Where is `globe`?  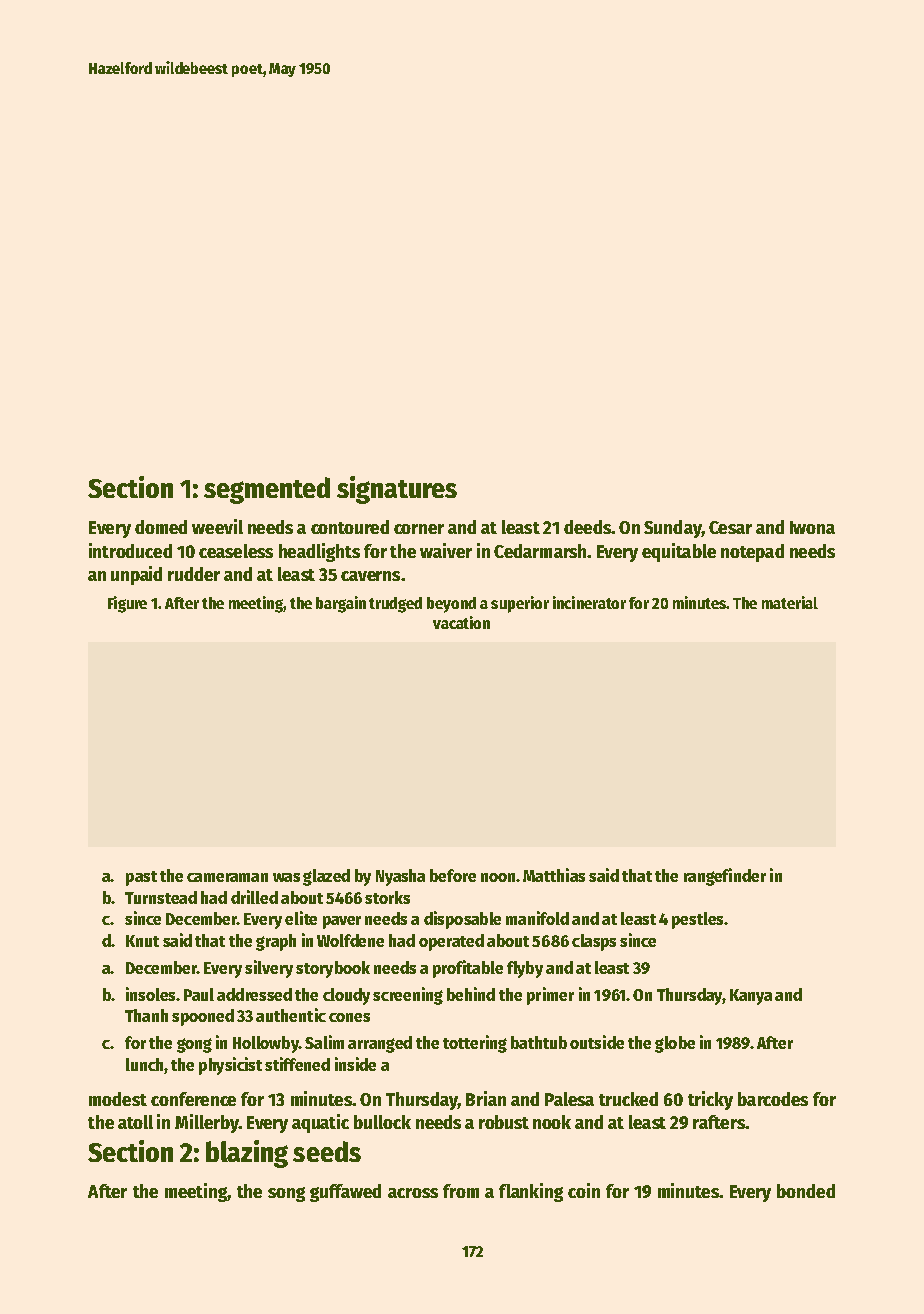 globe is located at coordinates (675, 1044).
